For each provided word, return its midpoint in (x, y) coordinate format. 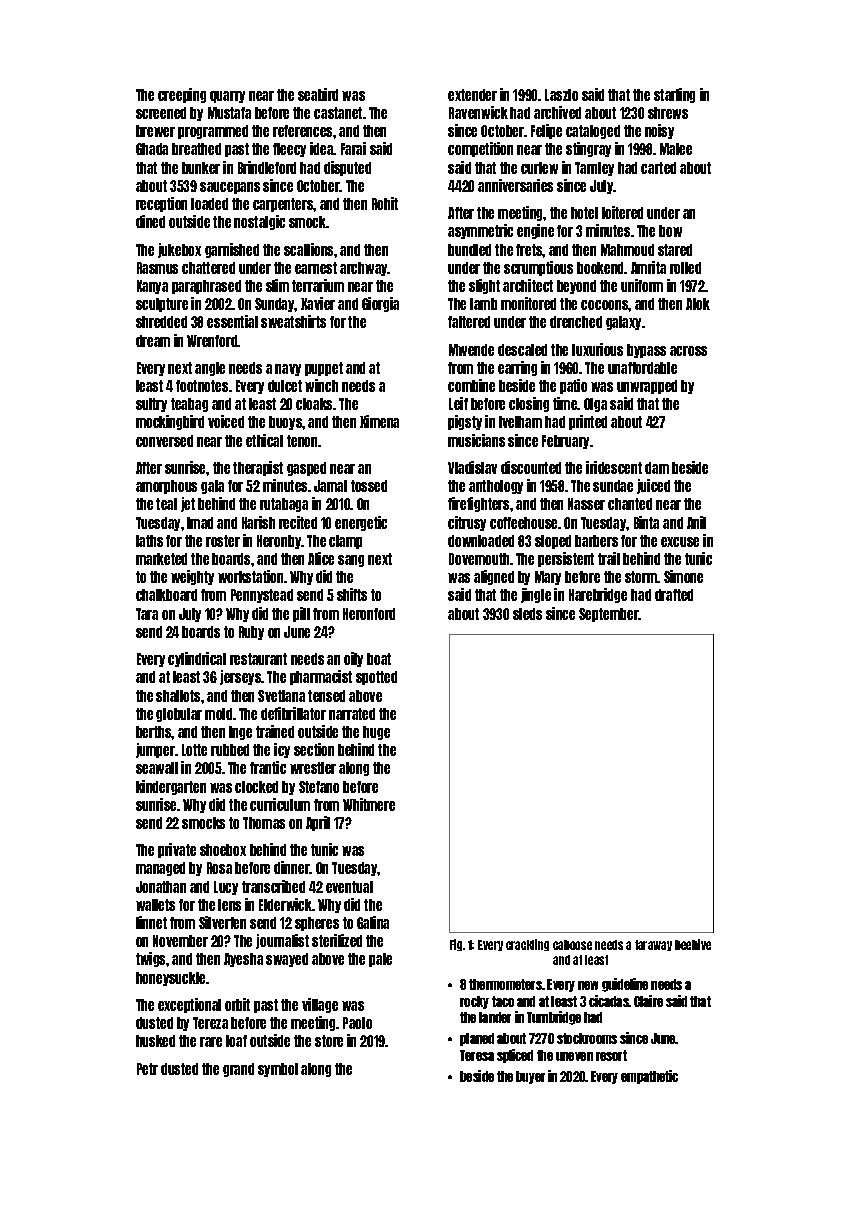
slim (277, 285)
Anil (696, 522)
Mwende (471, 350)
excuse (680, 542)
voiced (226, 421)
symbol (278, 1070)
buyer (530, 1077)
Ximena (379, 421)
